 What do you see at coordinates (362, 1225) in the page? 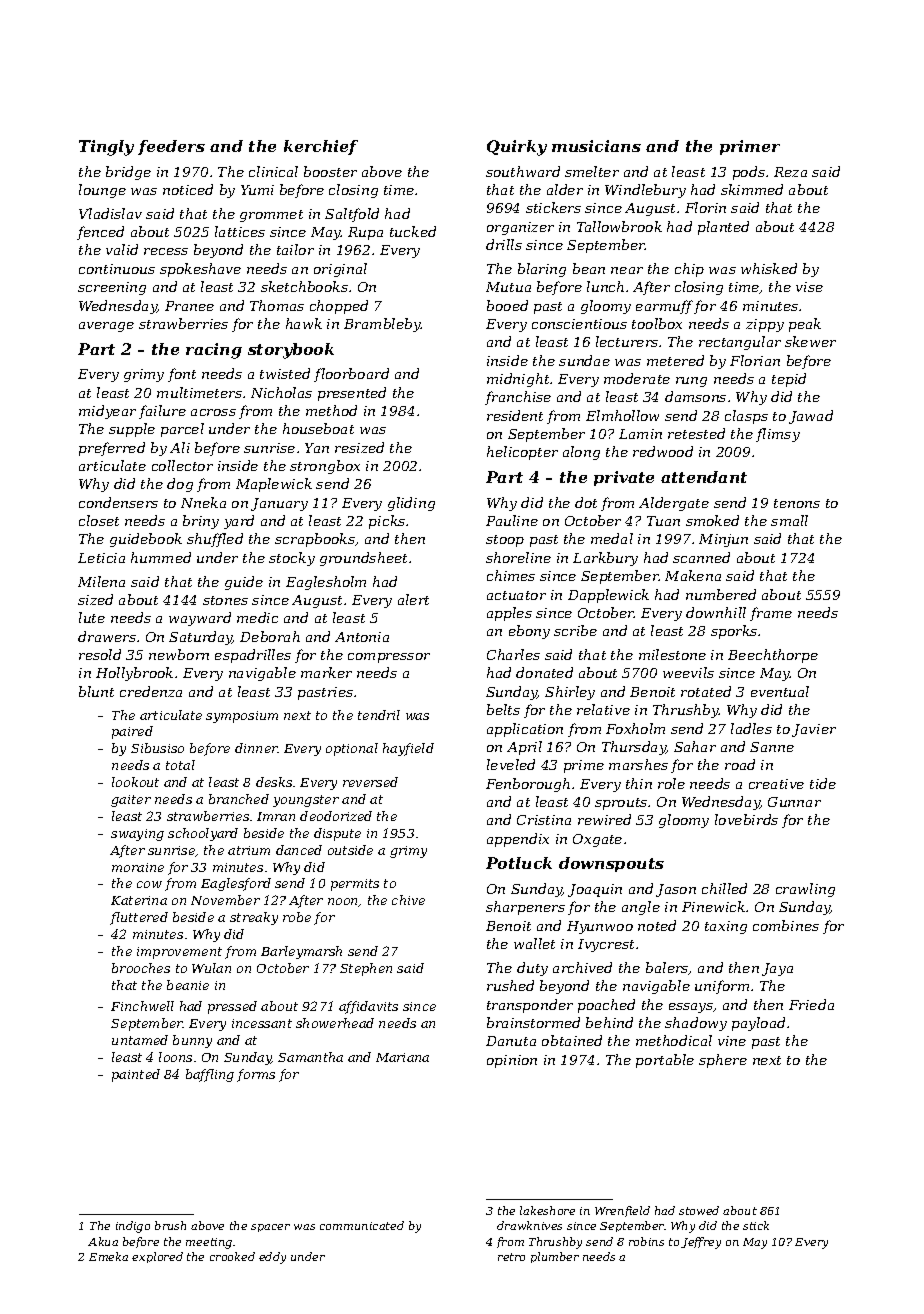
I see `communicated` at bounding box center [362, 1225].
